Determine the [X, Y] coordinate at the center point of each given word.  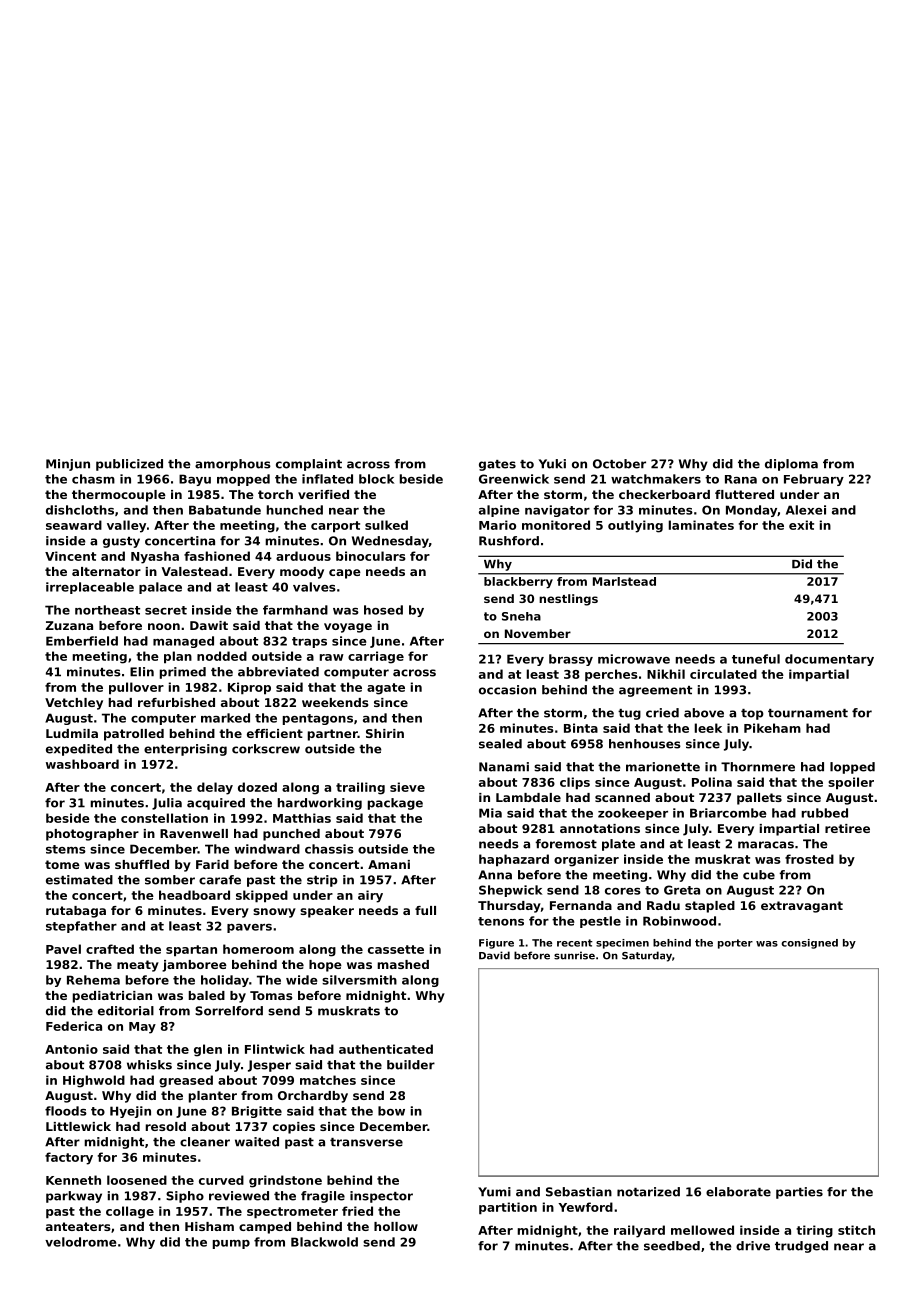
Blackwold [324, 1242]
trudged [801, 1247]
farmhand [295, 610]
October [619, 464]
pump [231, 1244]
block [376, 479]
